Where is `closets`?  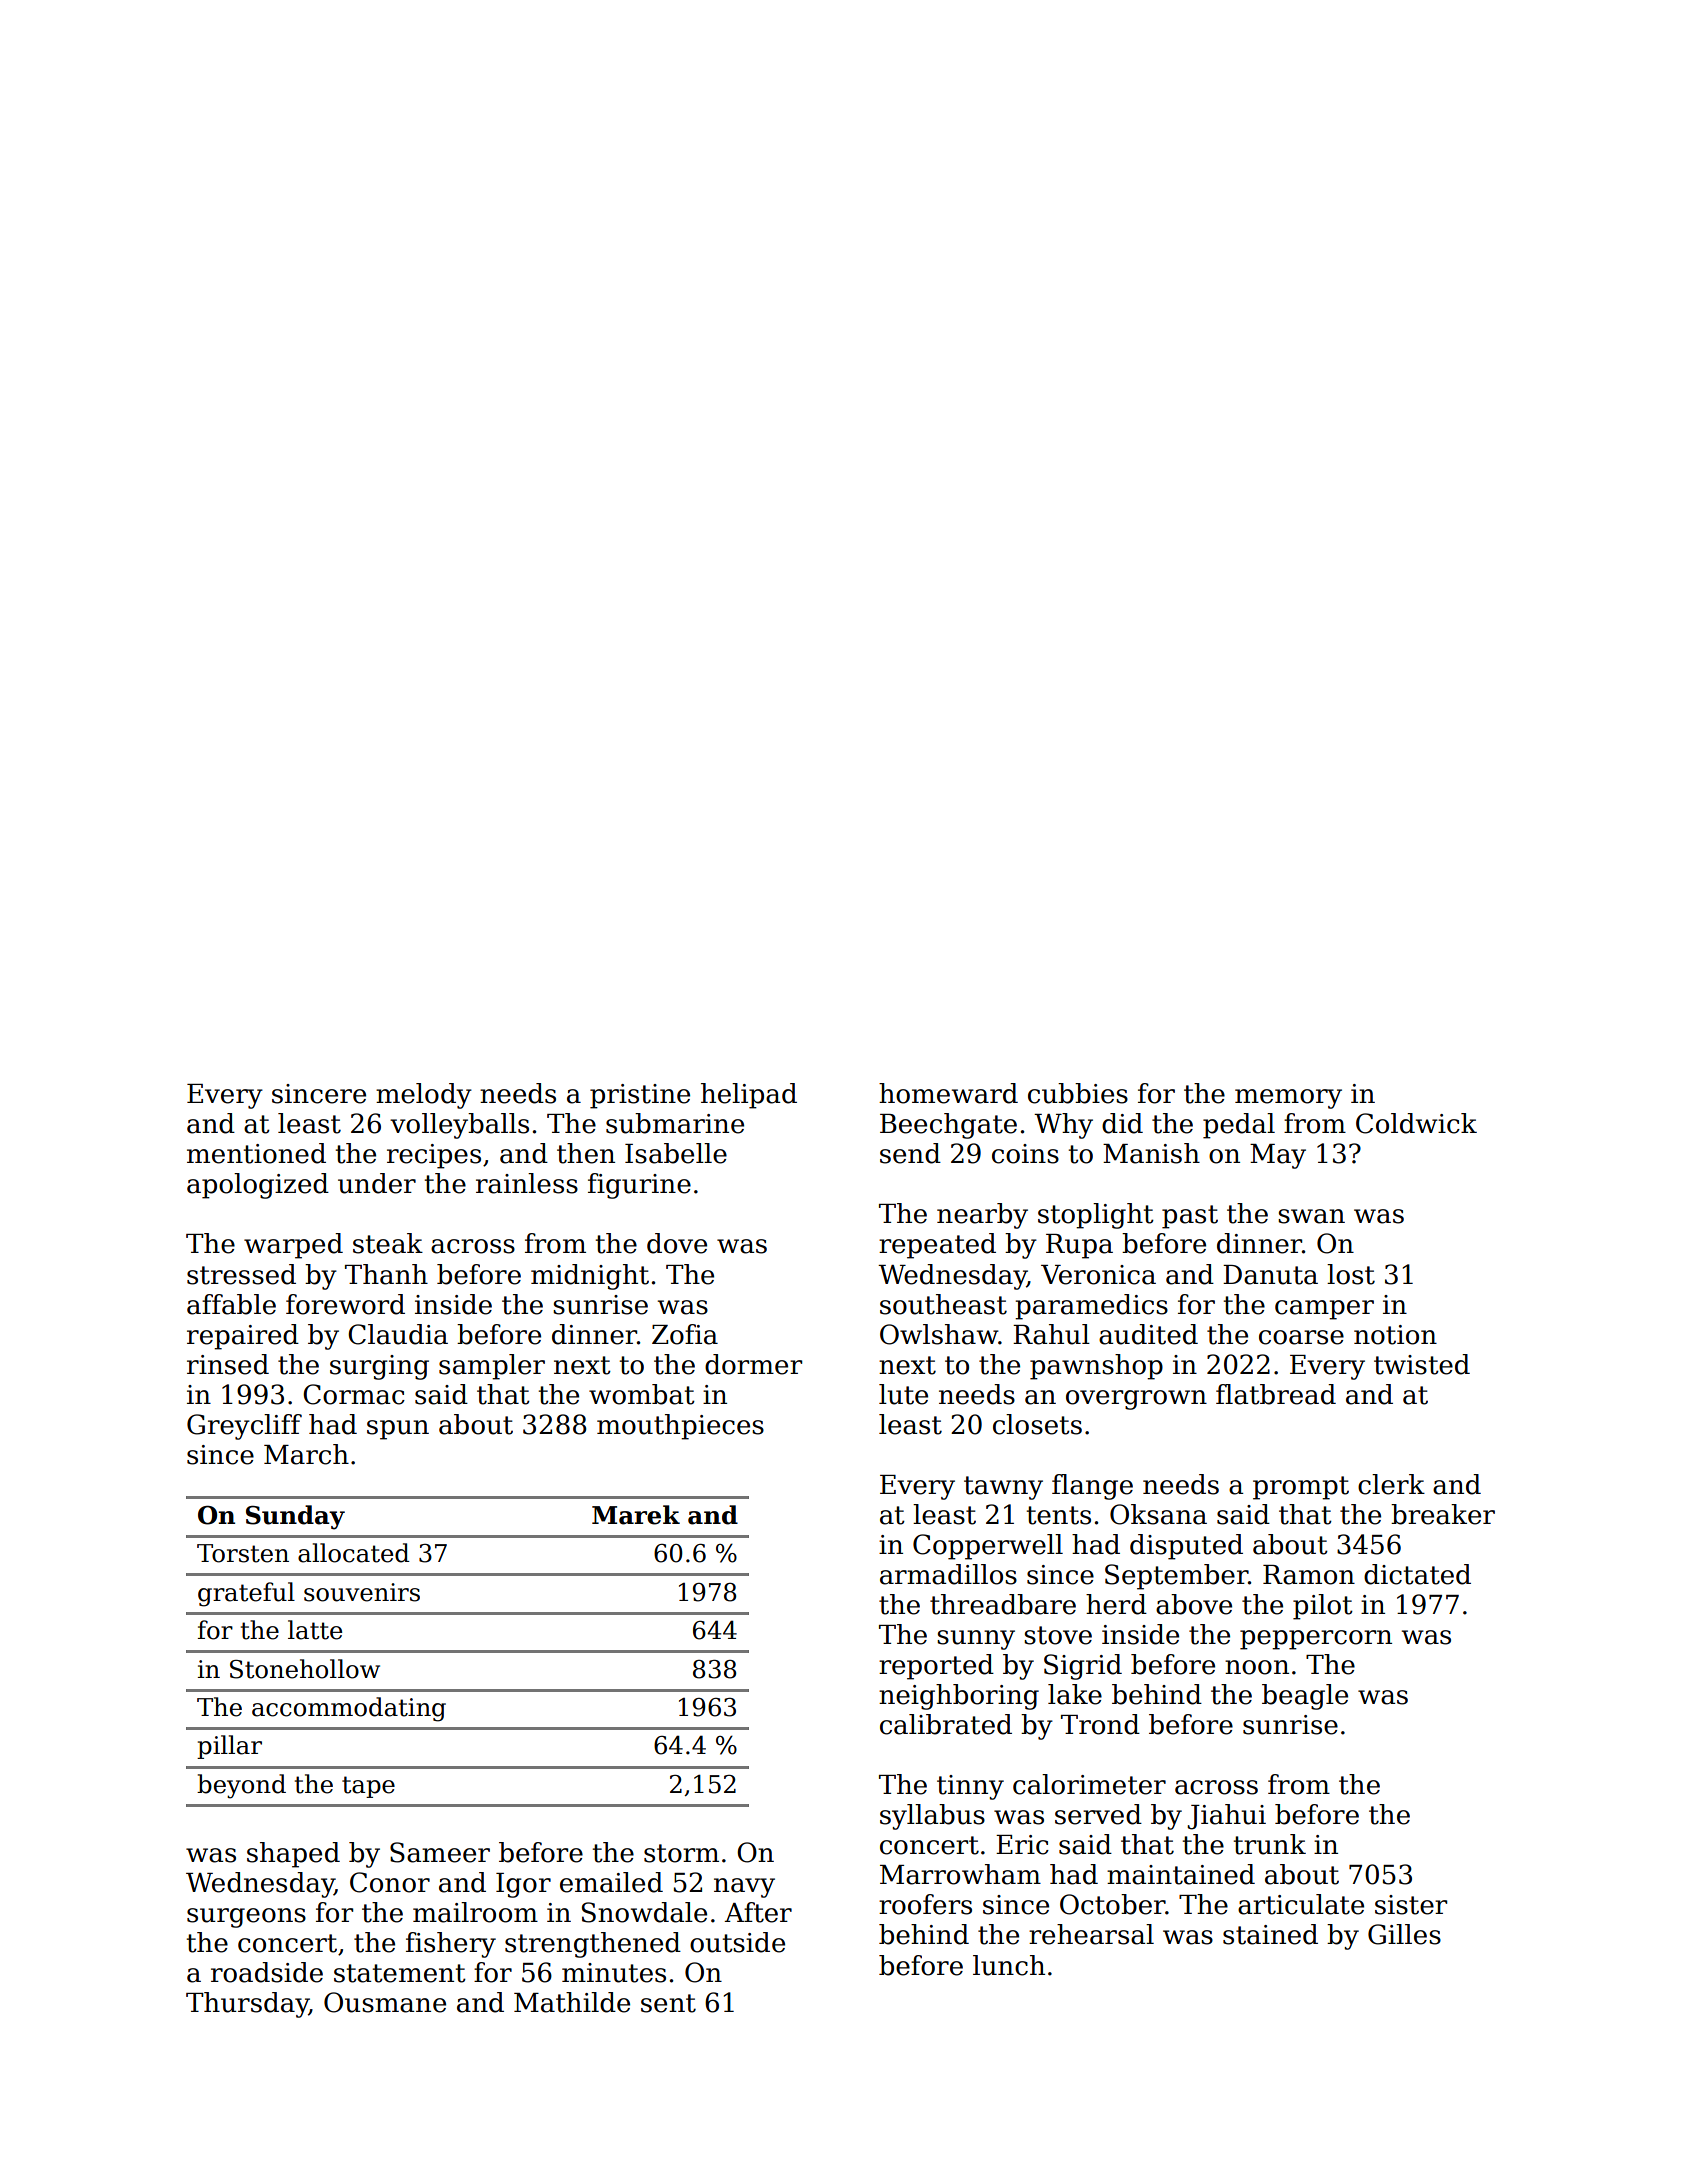
closets is located at coordinates (1037, 1424).
